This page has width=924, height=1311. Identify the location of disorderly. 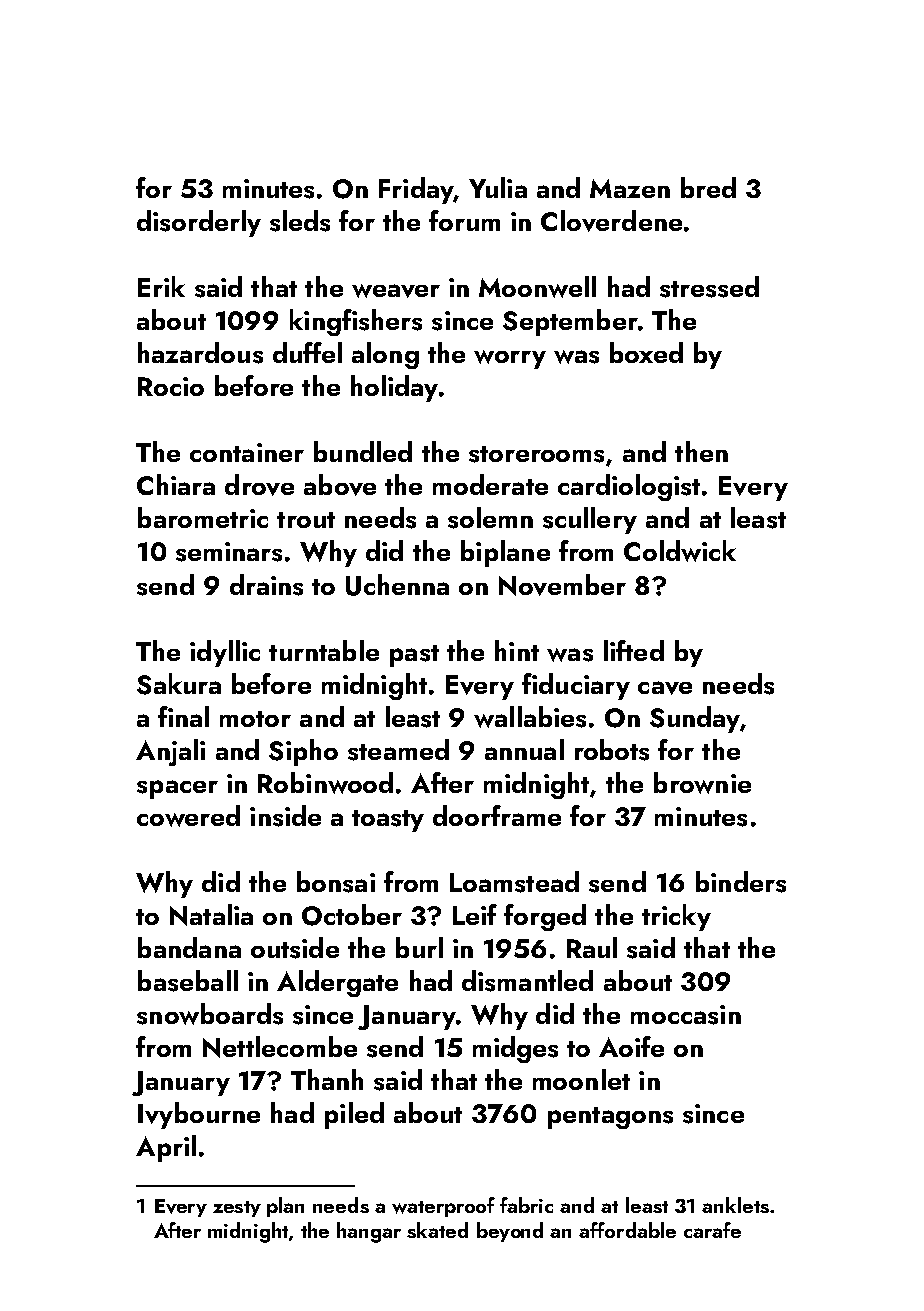
(199, 223).
